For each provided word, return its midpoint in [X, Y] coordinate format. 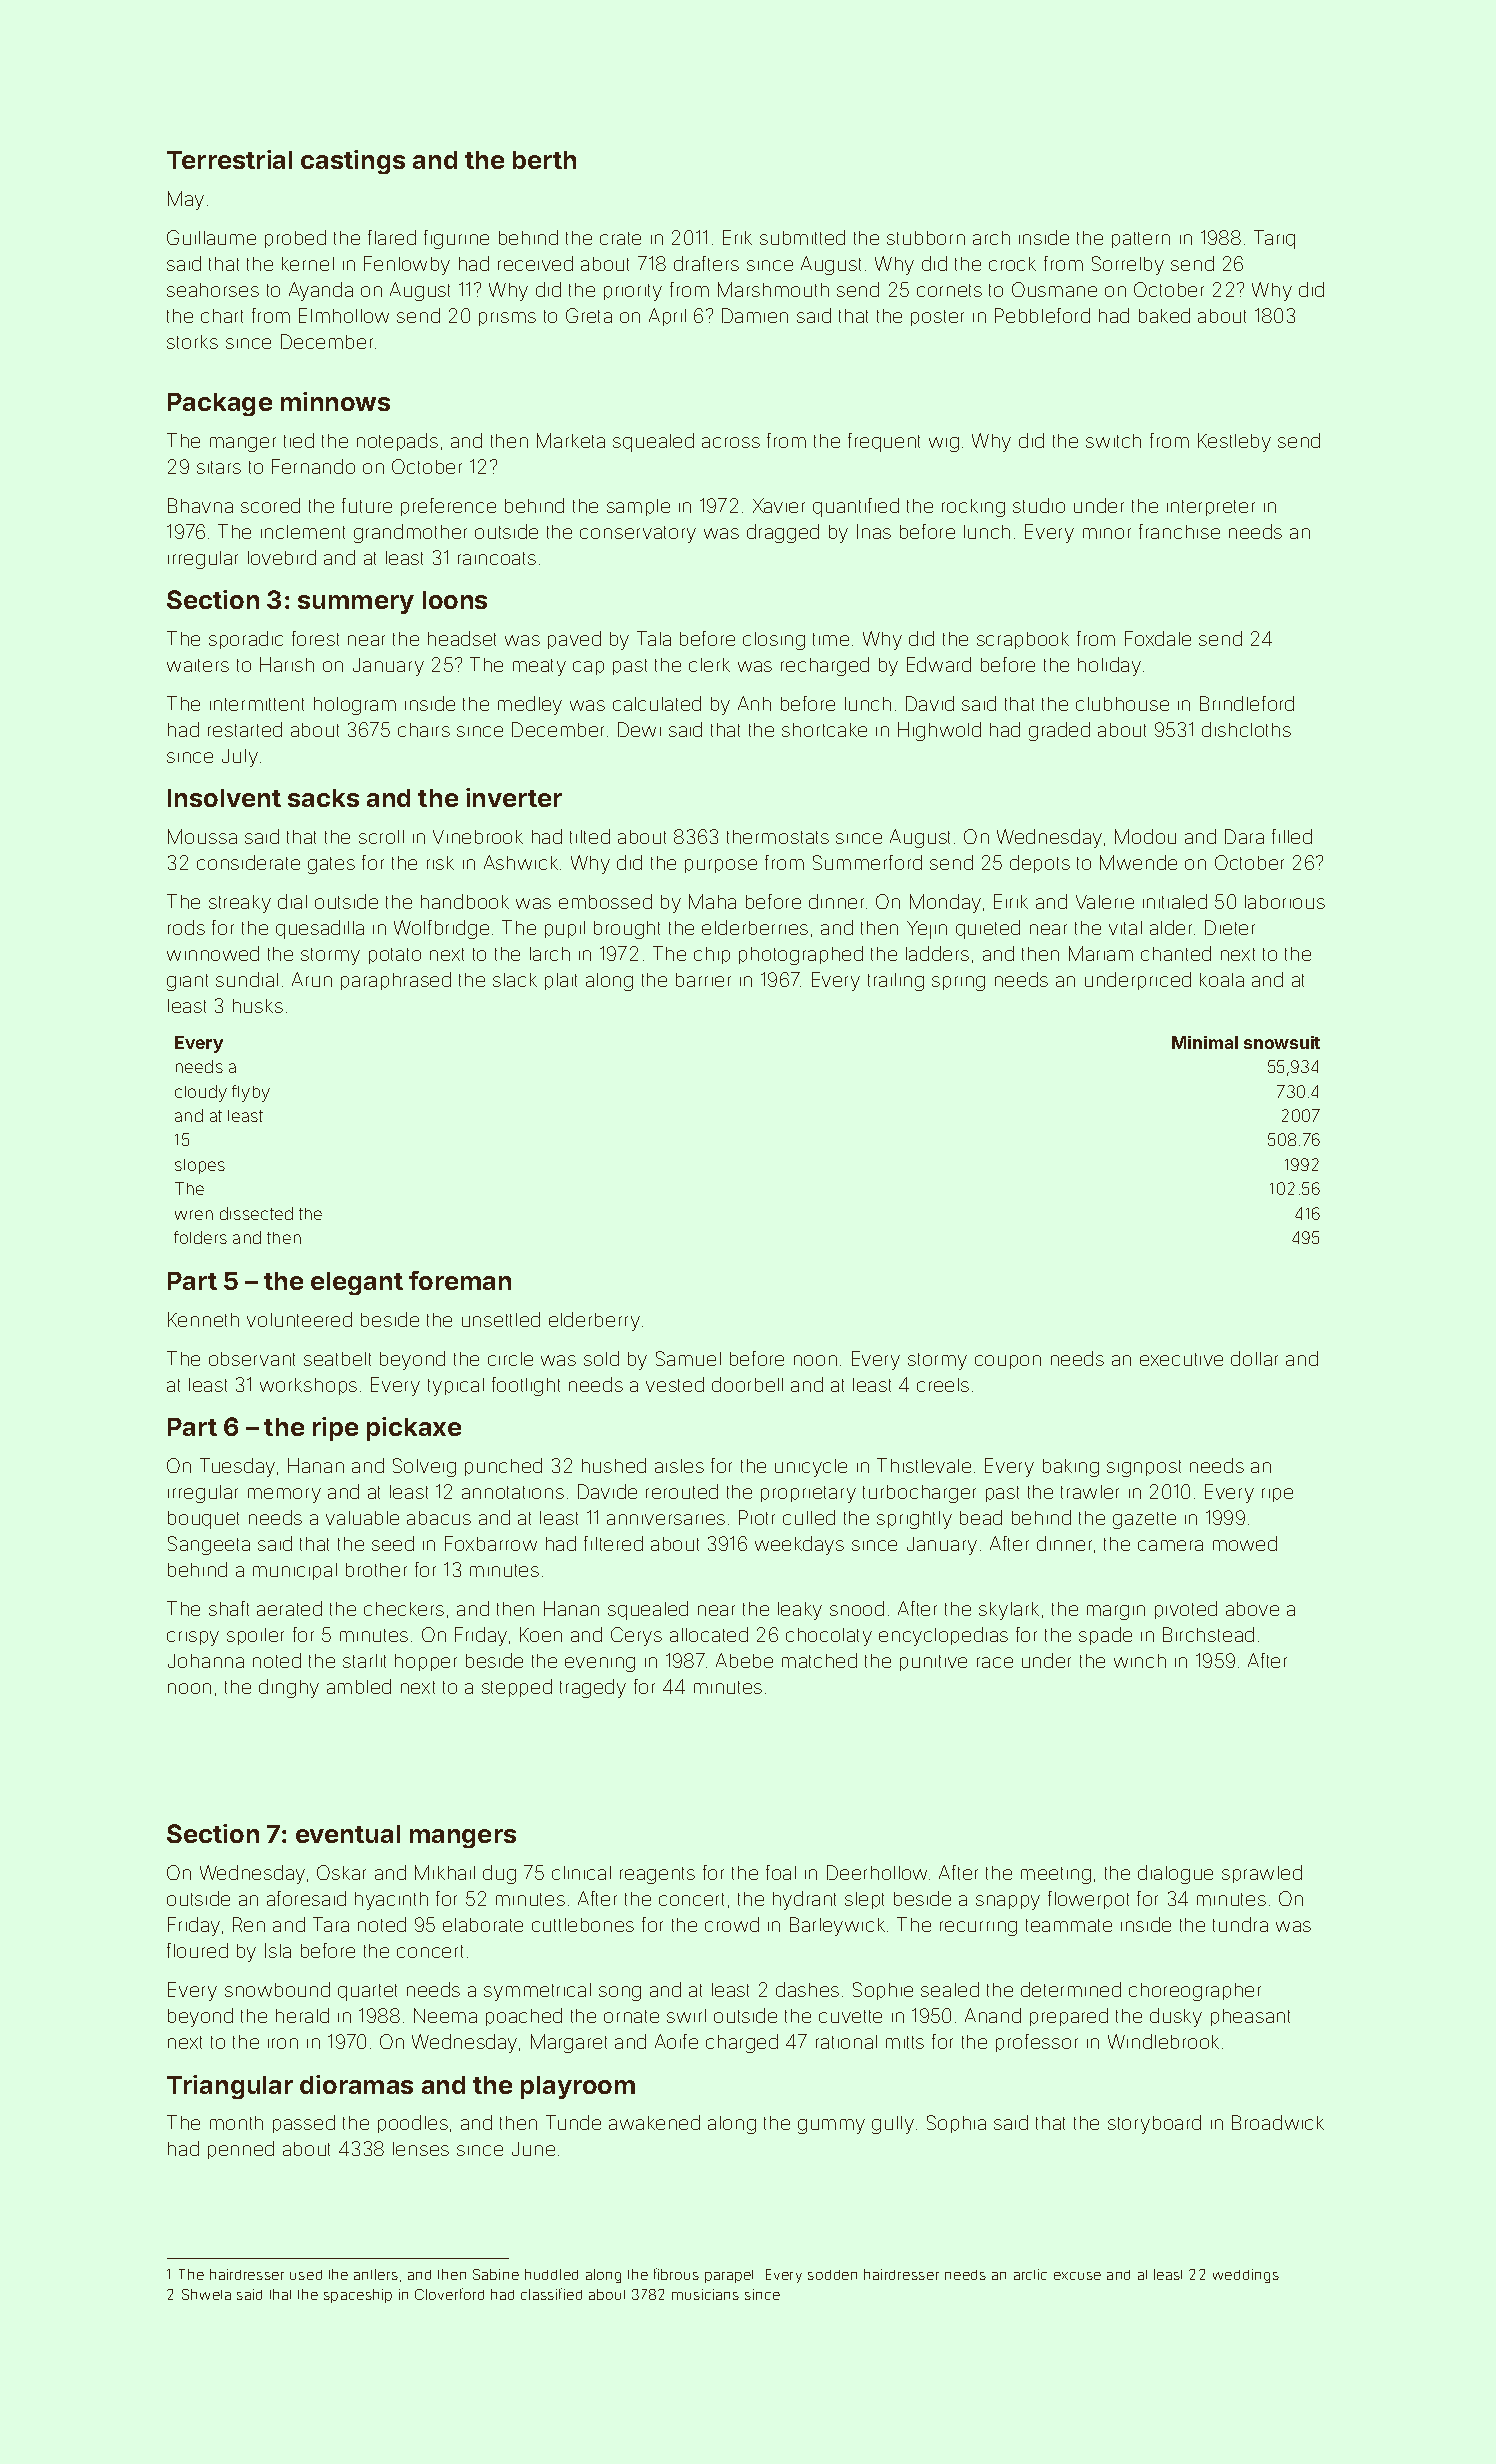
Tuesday [237, 1467]
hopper [426, 1662]
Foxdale [1158, 638]
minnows [335, 401]
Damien [755, 315]
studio [1039, 505]
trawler [1090, 1492]
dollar [1254, 1358]
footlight [526, 1386]
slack [515, 980]
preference [448, 507]
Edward [939, 664]
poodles [413, 2124]
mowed [1245, 1543]
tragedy [593, 1688]
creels [943, 1385]
